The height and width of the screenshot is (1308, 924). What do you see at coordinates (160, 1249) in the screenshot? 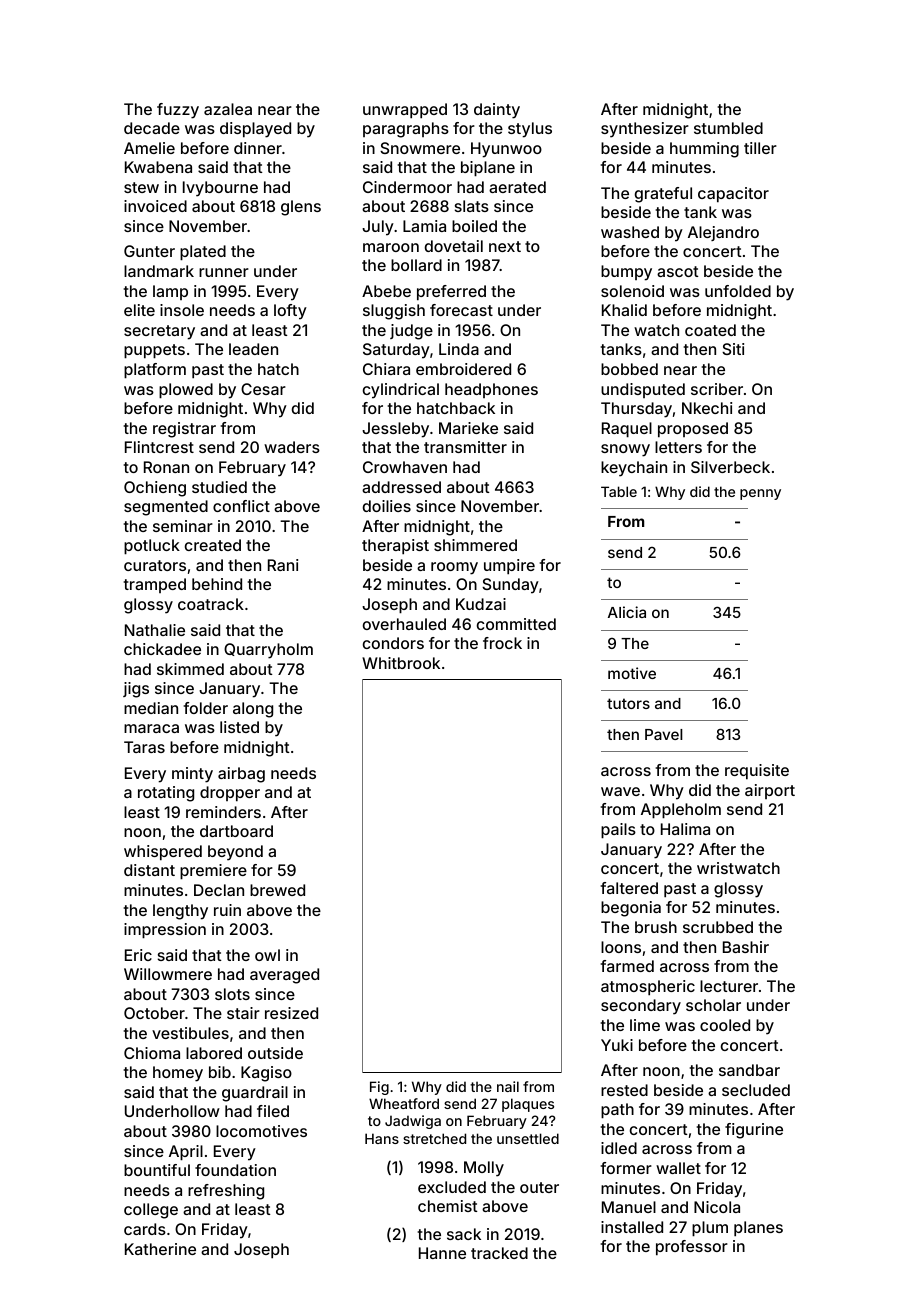
I see `Katherine` at bounding box center [160, 1249].
